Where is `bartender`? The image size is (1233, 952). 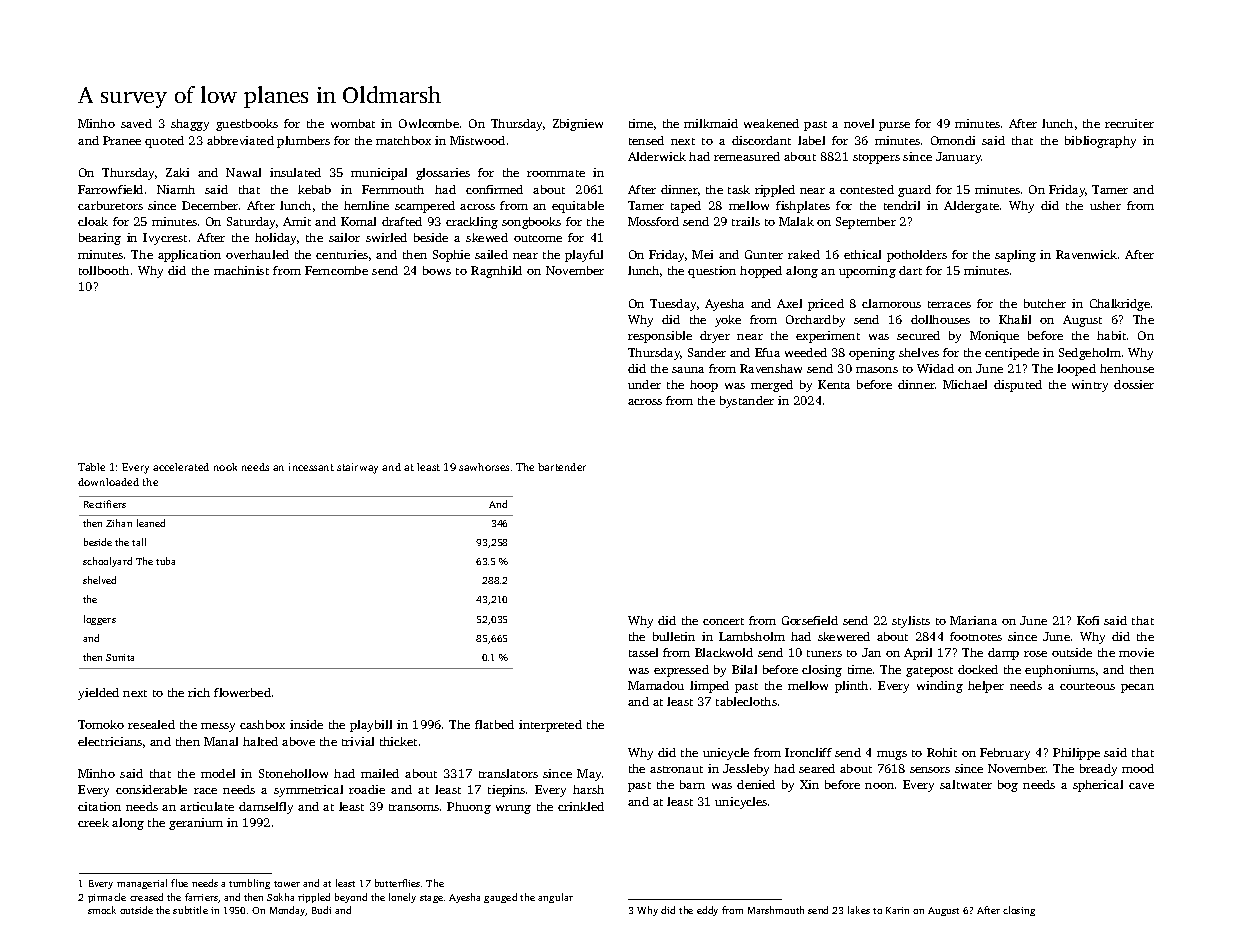 bartender is located at coordinates (562, 467).
